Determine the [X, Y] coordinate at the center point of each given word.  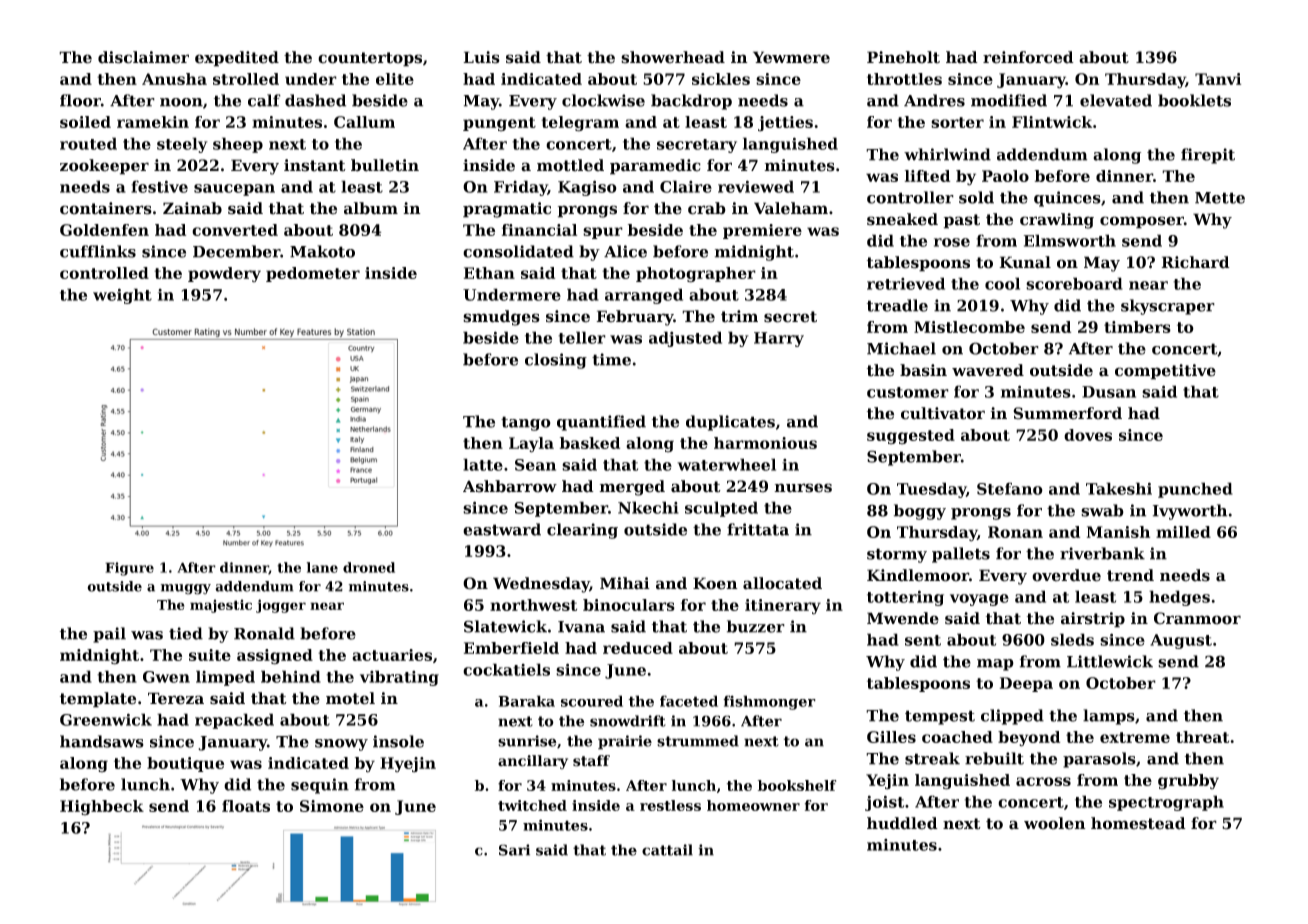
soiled [85, 122]
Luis [481, 57]
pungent [499, 124]
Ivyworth [1190, 512]
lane [322, 567]
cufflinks [98, 251]
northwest [533, 605]
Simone [332, 806]
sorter [957, 122]
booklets [1194, 100]
